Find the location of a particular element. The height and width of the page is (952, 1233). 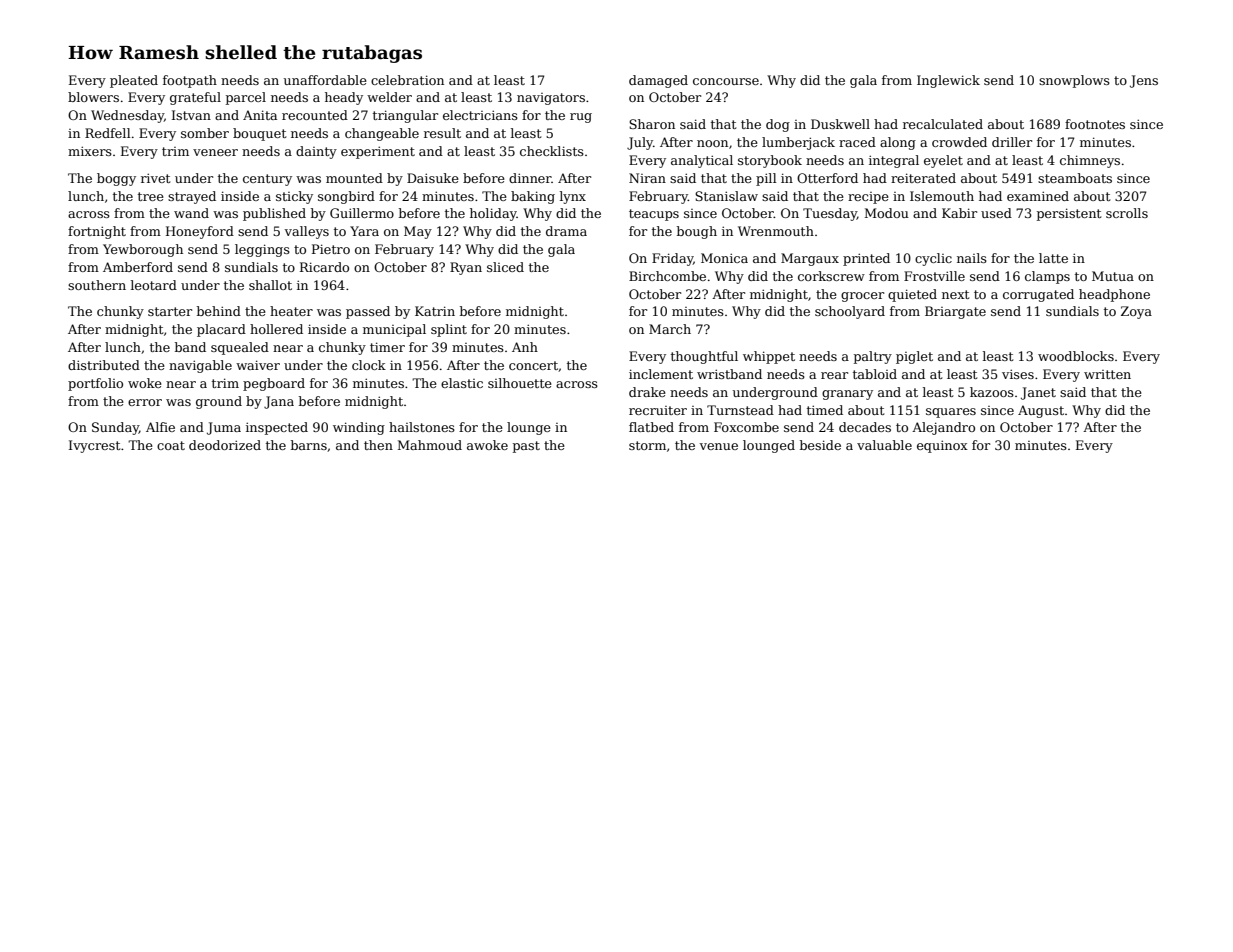

past is located at coordinates (526, 447).
